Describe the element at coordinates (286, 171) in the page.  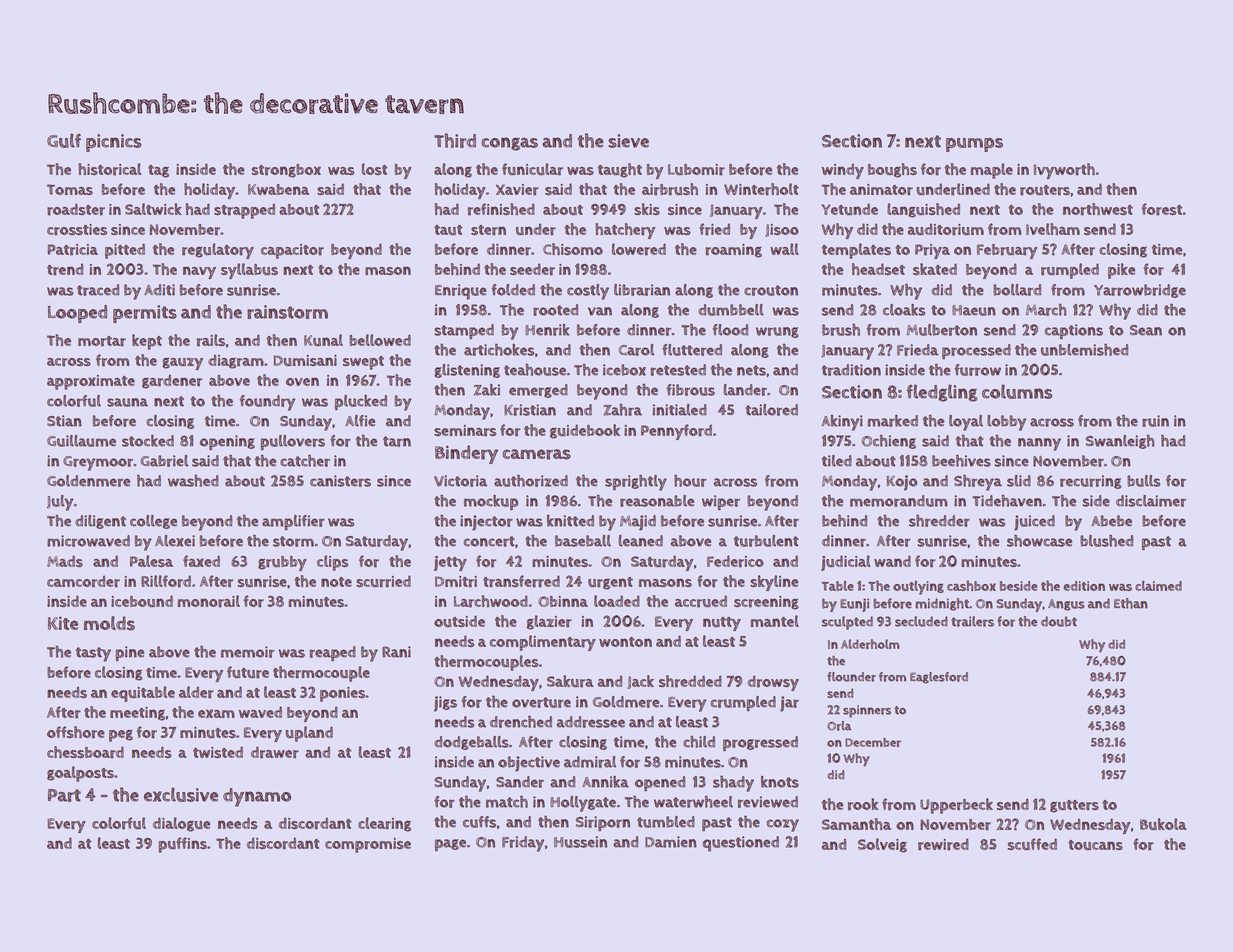
I see `strongbox` at that location.
